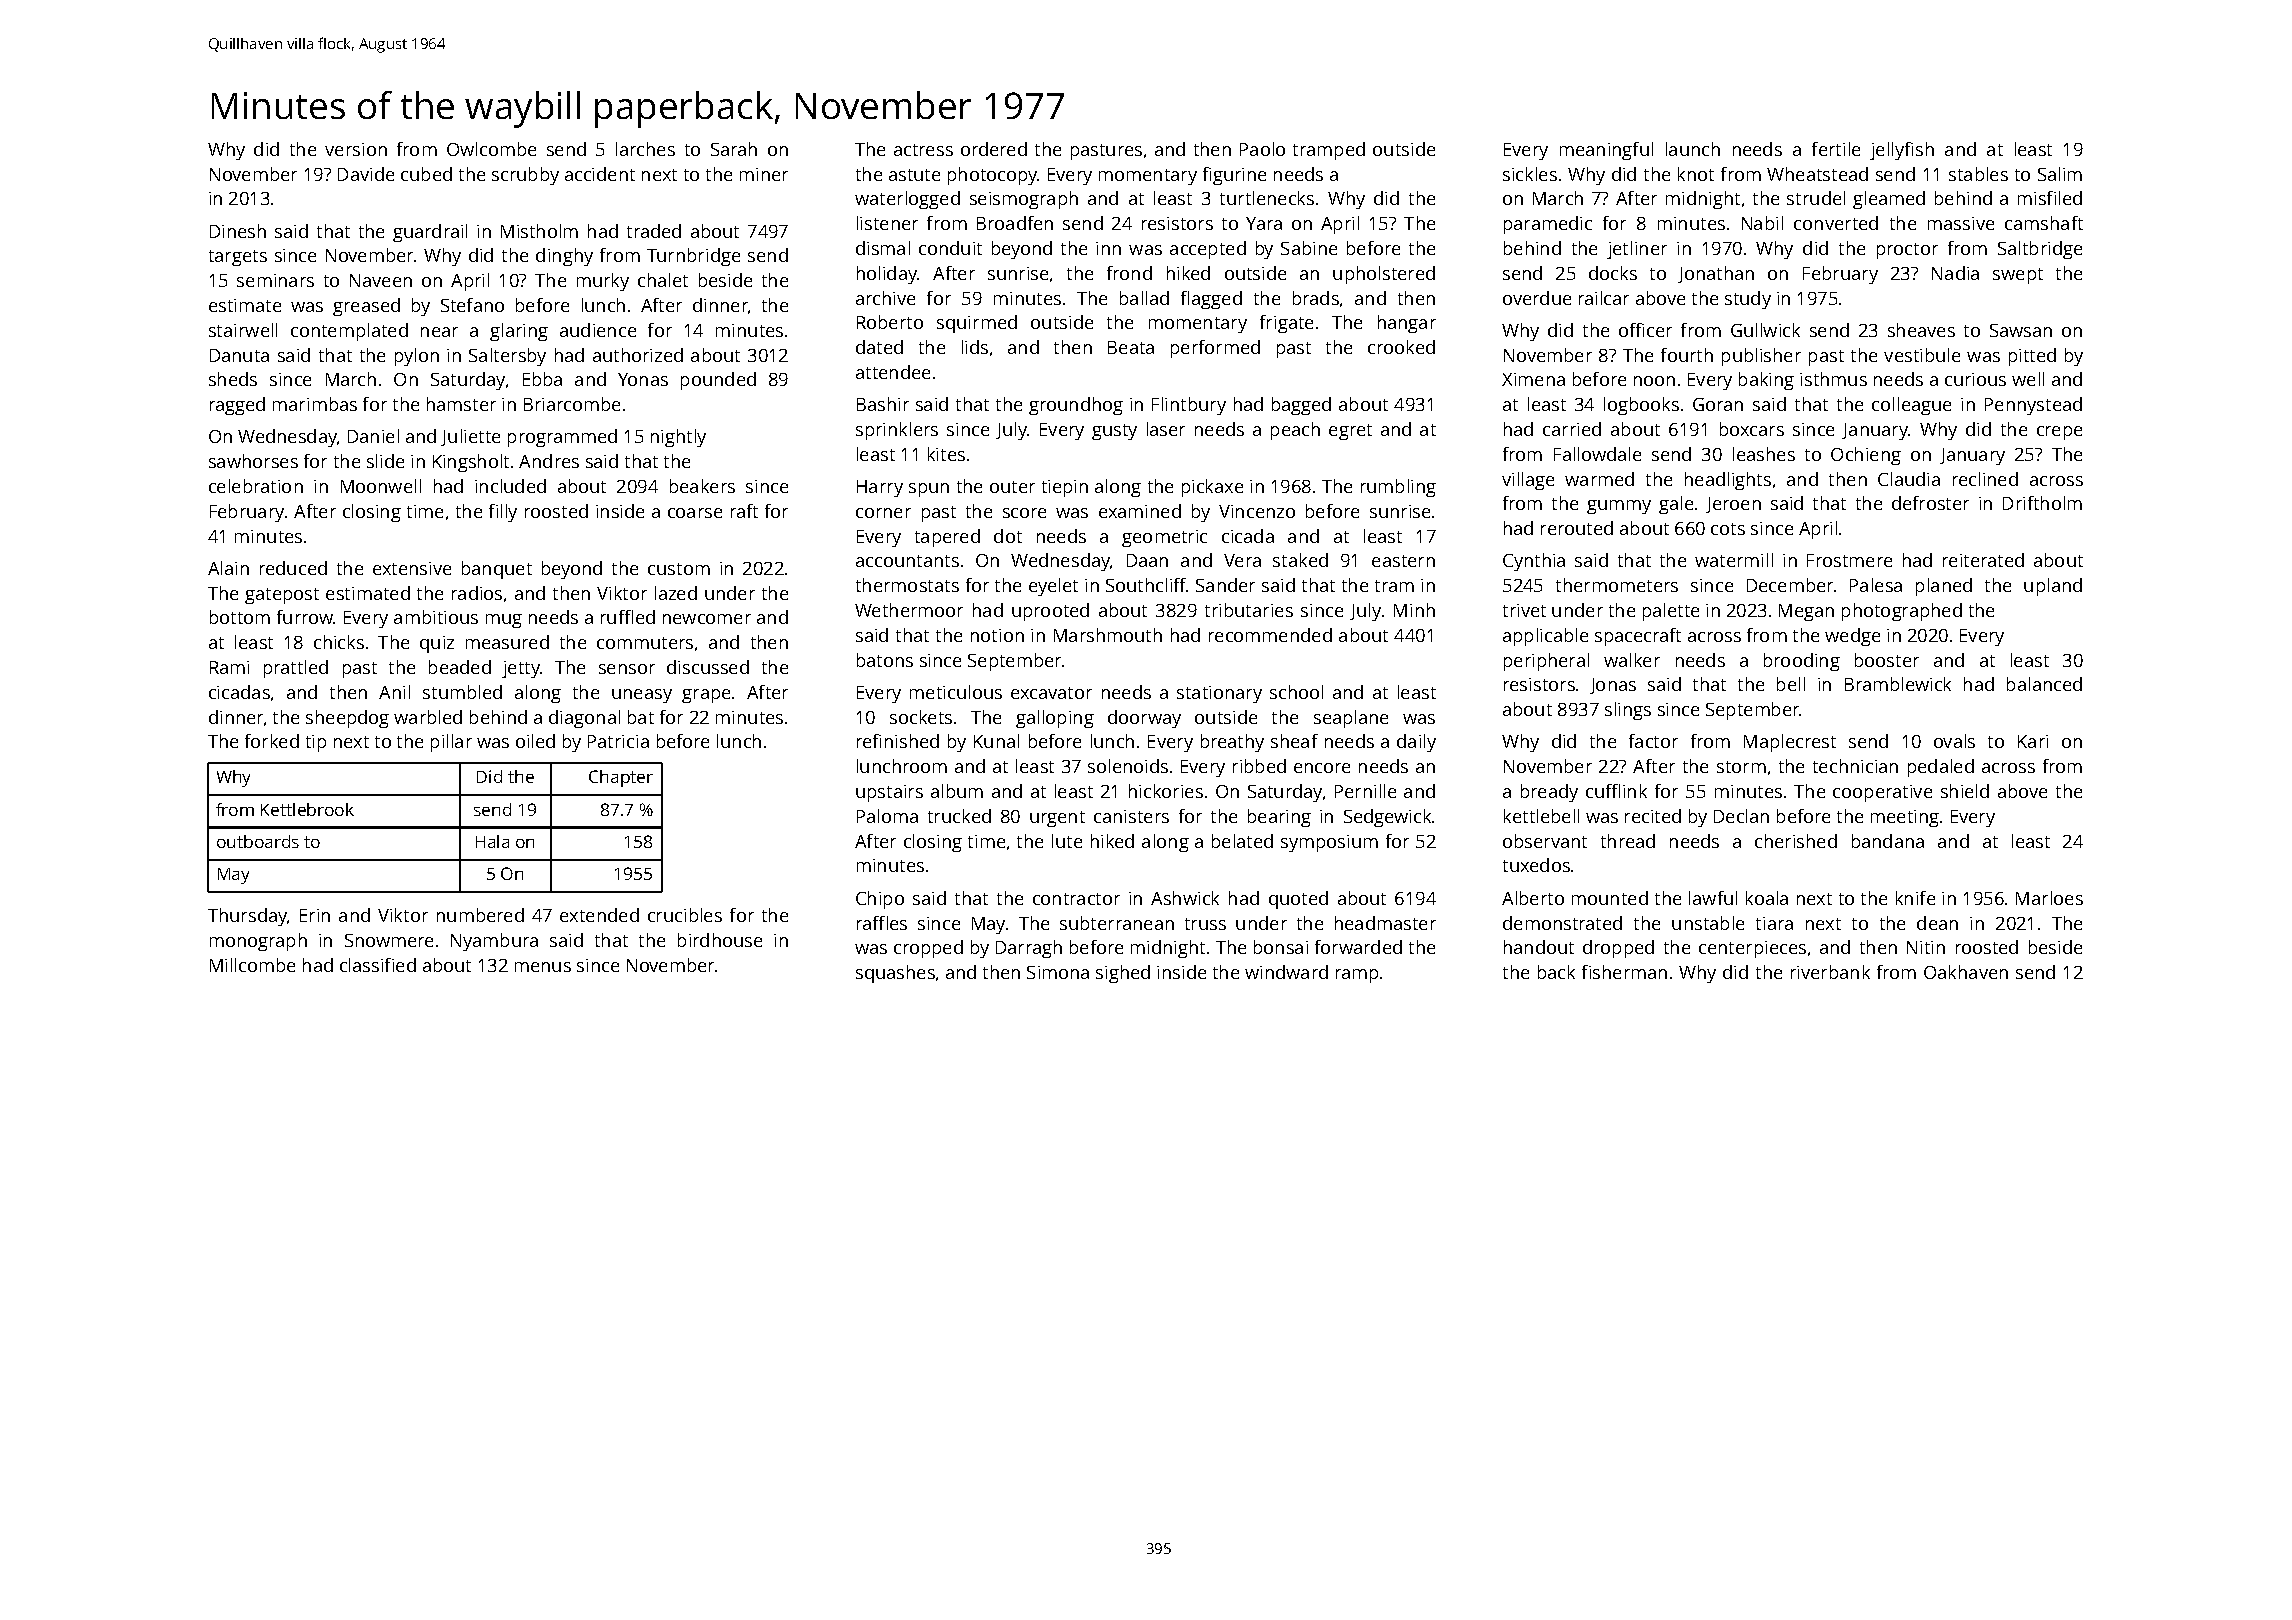 Image resolution: width=2292 pixels, height=1620 pixels. What do you see at coordinates (1208, 250) in the page?
I see `accepted` at bounding box center [1208, 250].
